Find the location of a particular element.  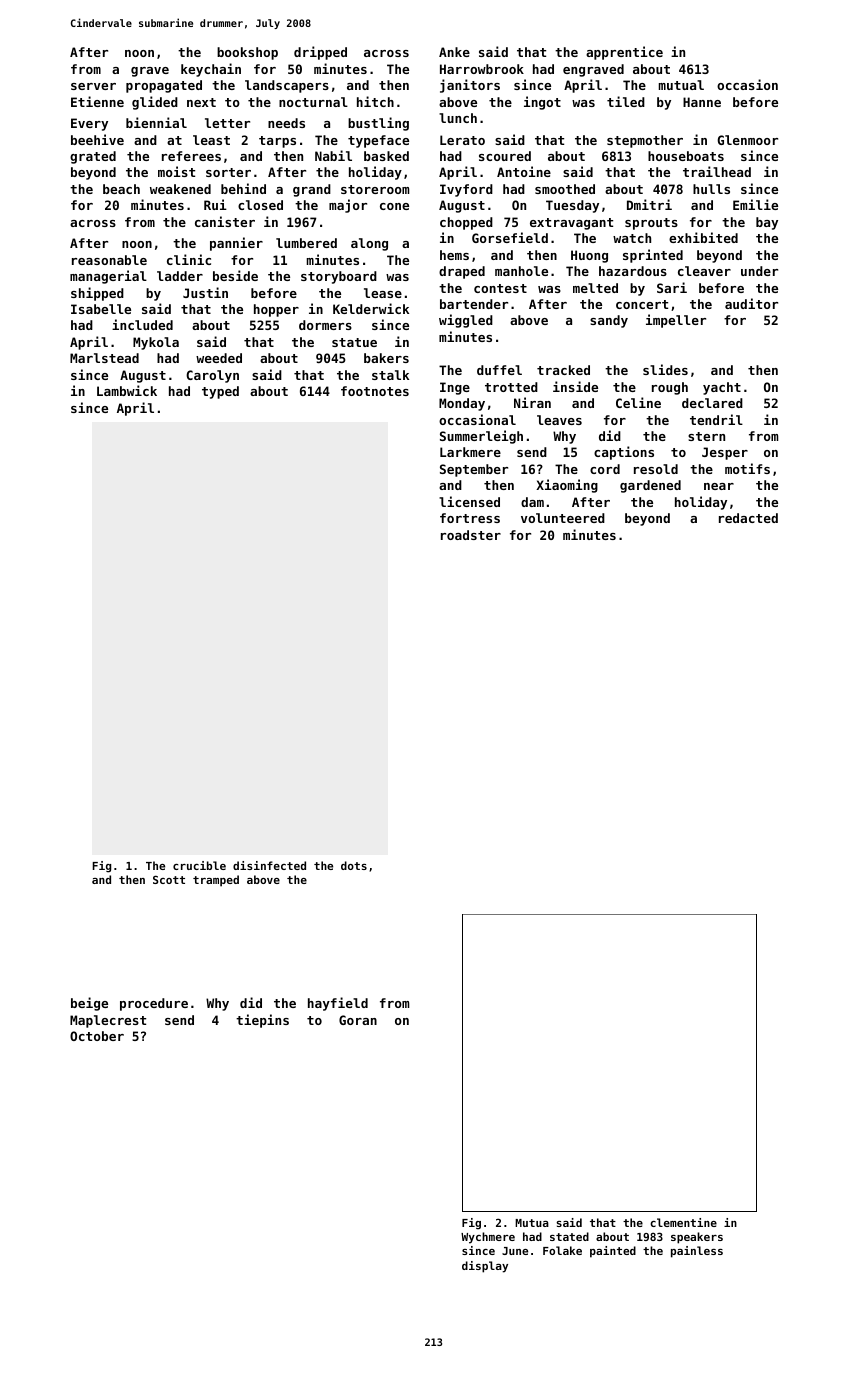

lumbered is located at coordinates (306, 243).
